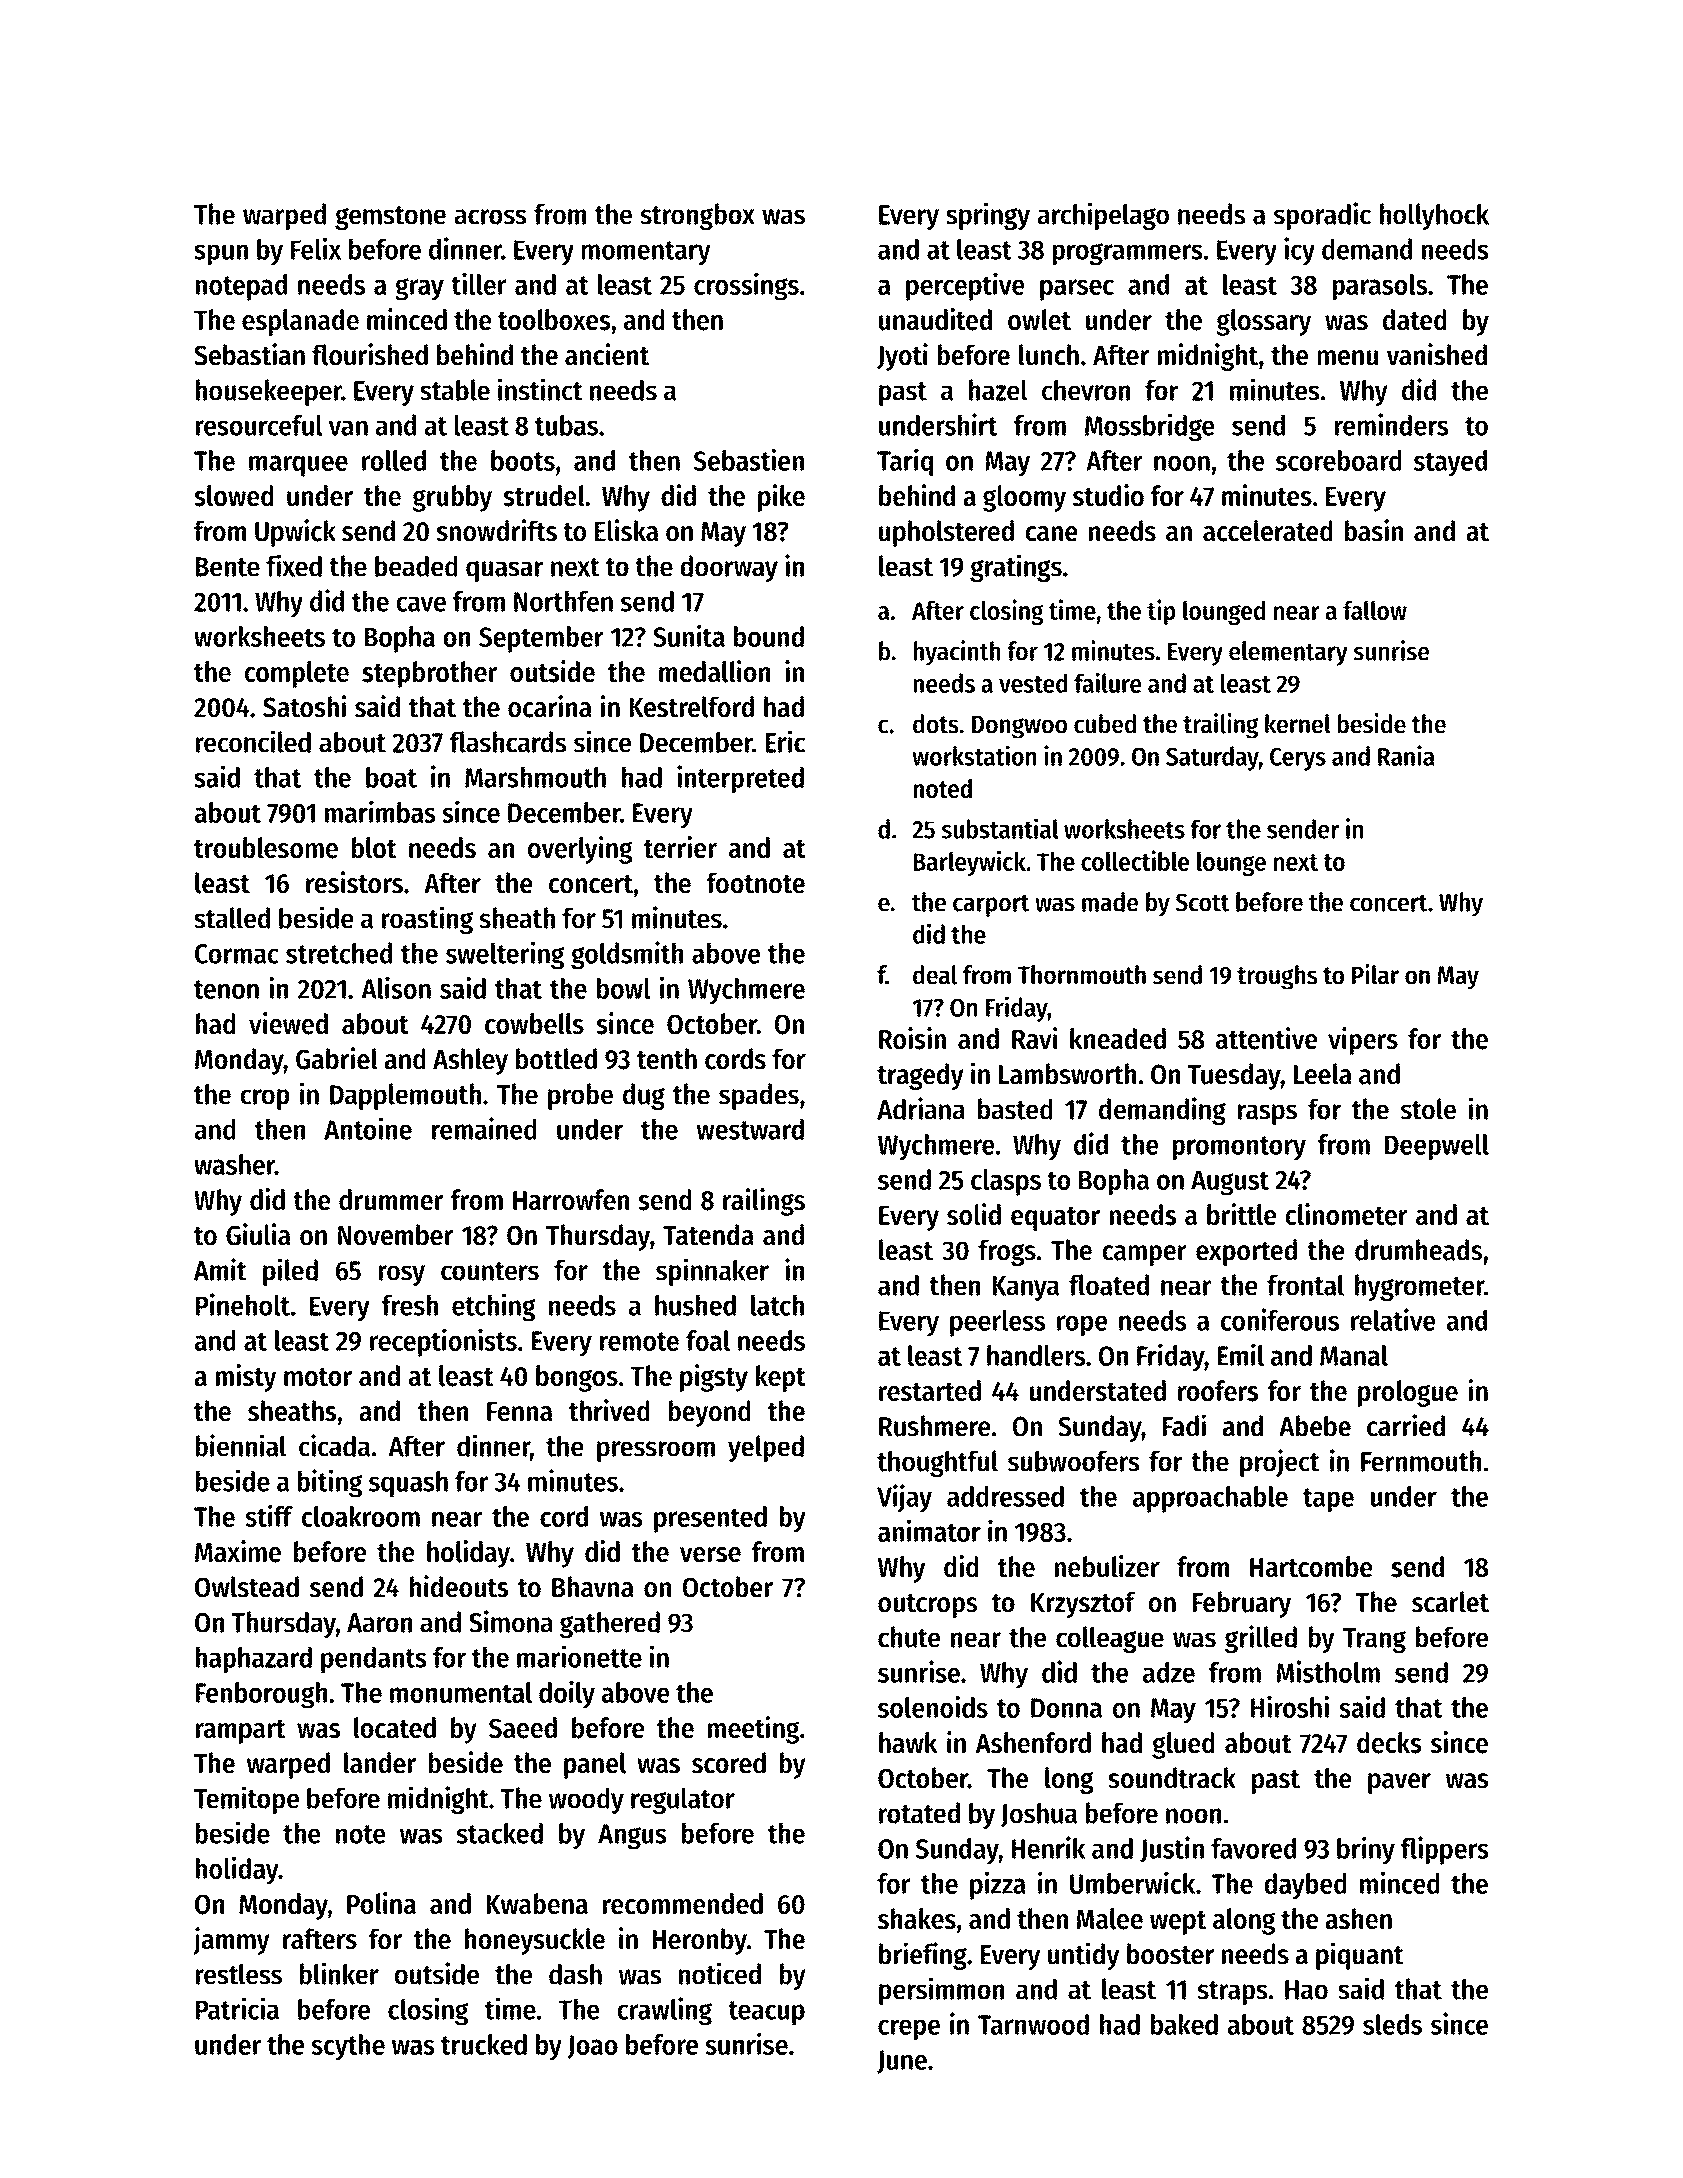 This screenshot has height=2178, width=1683. What do you see at coordinates (1392, 2024) in the screenshot?
I see `sleds` at bounding box center [1392, 2024].
